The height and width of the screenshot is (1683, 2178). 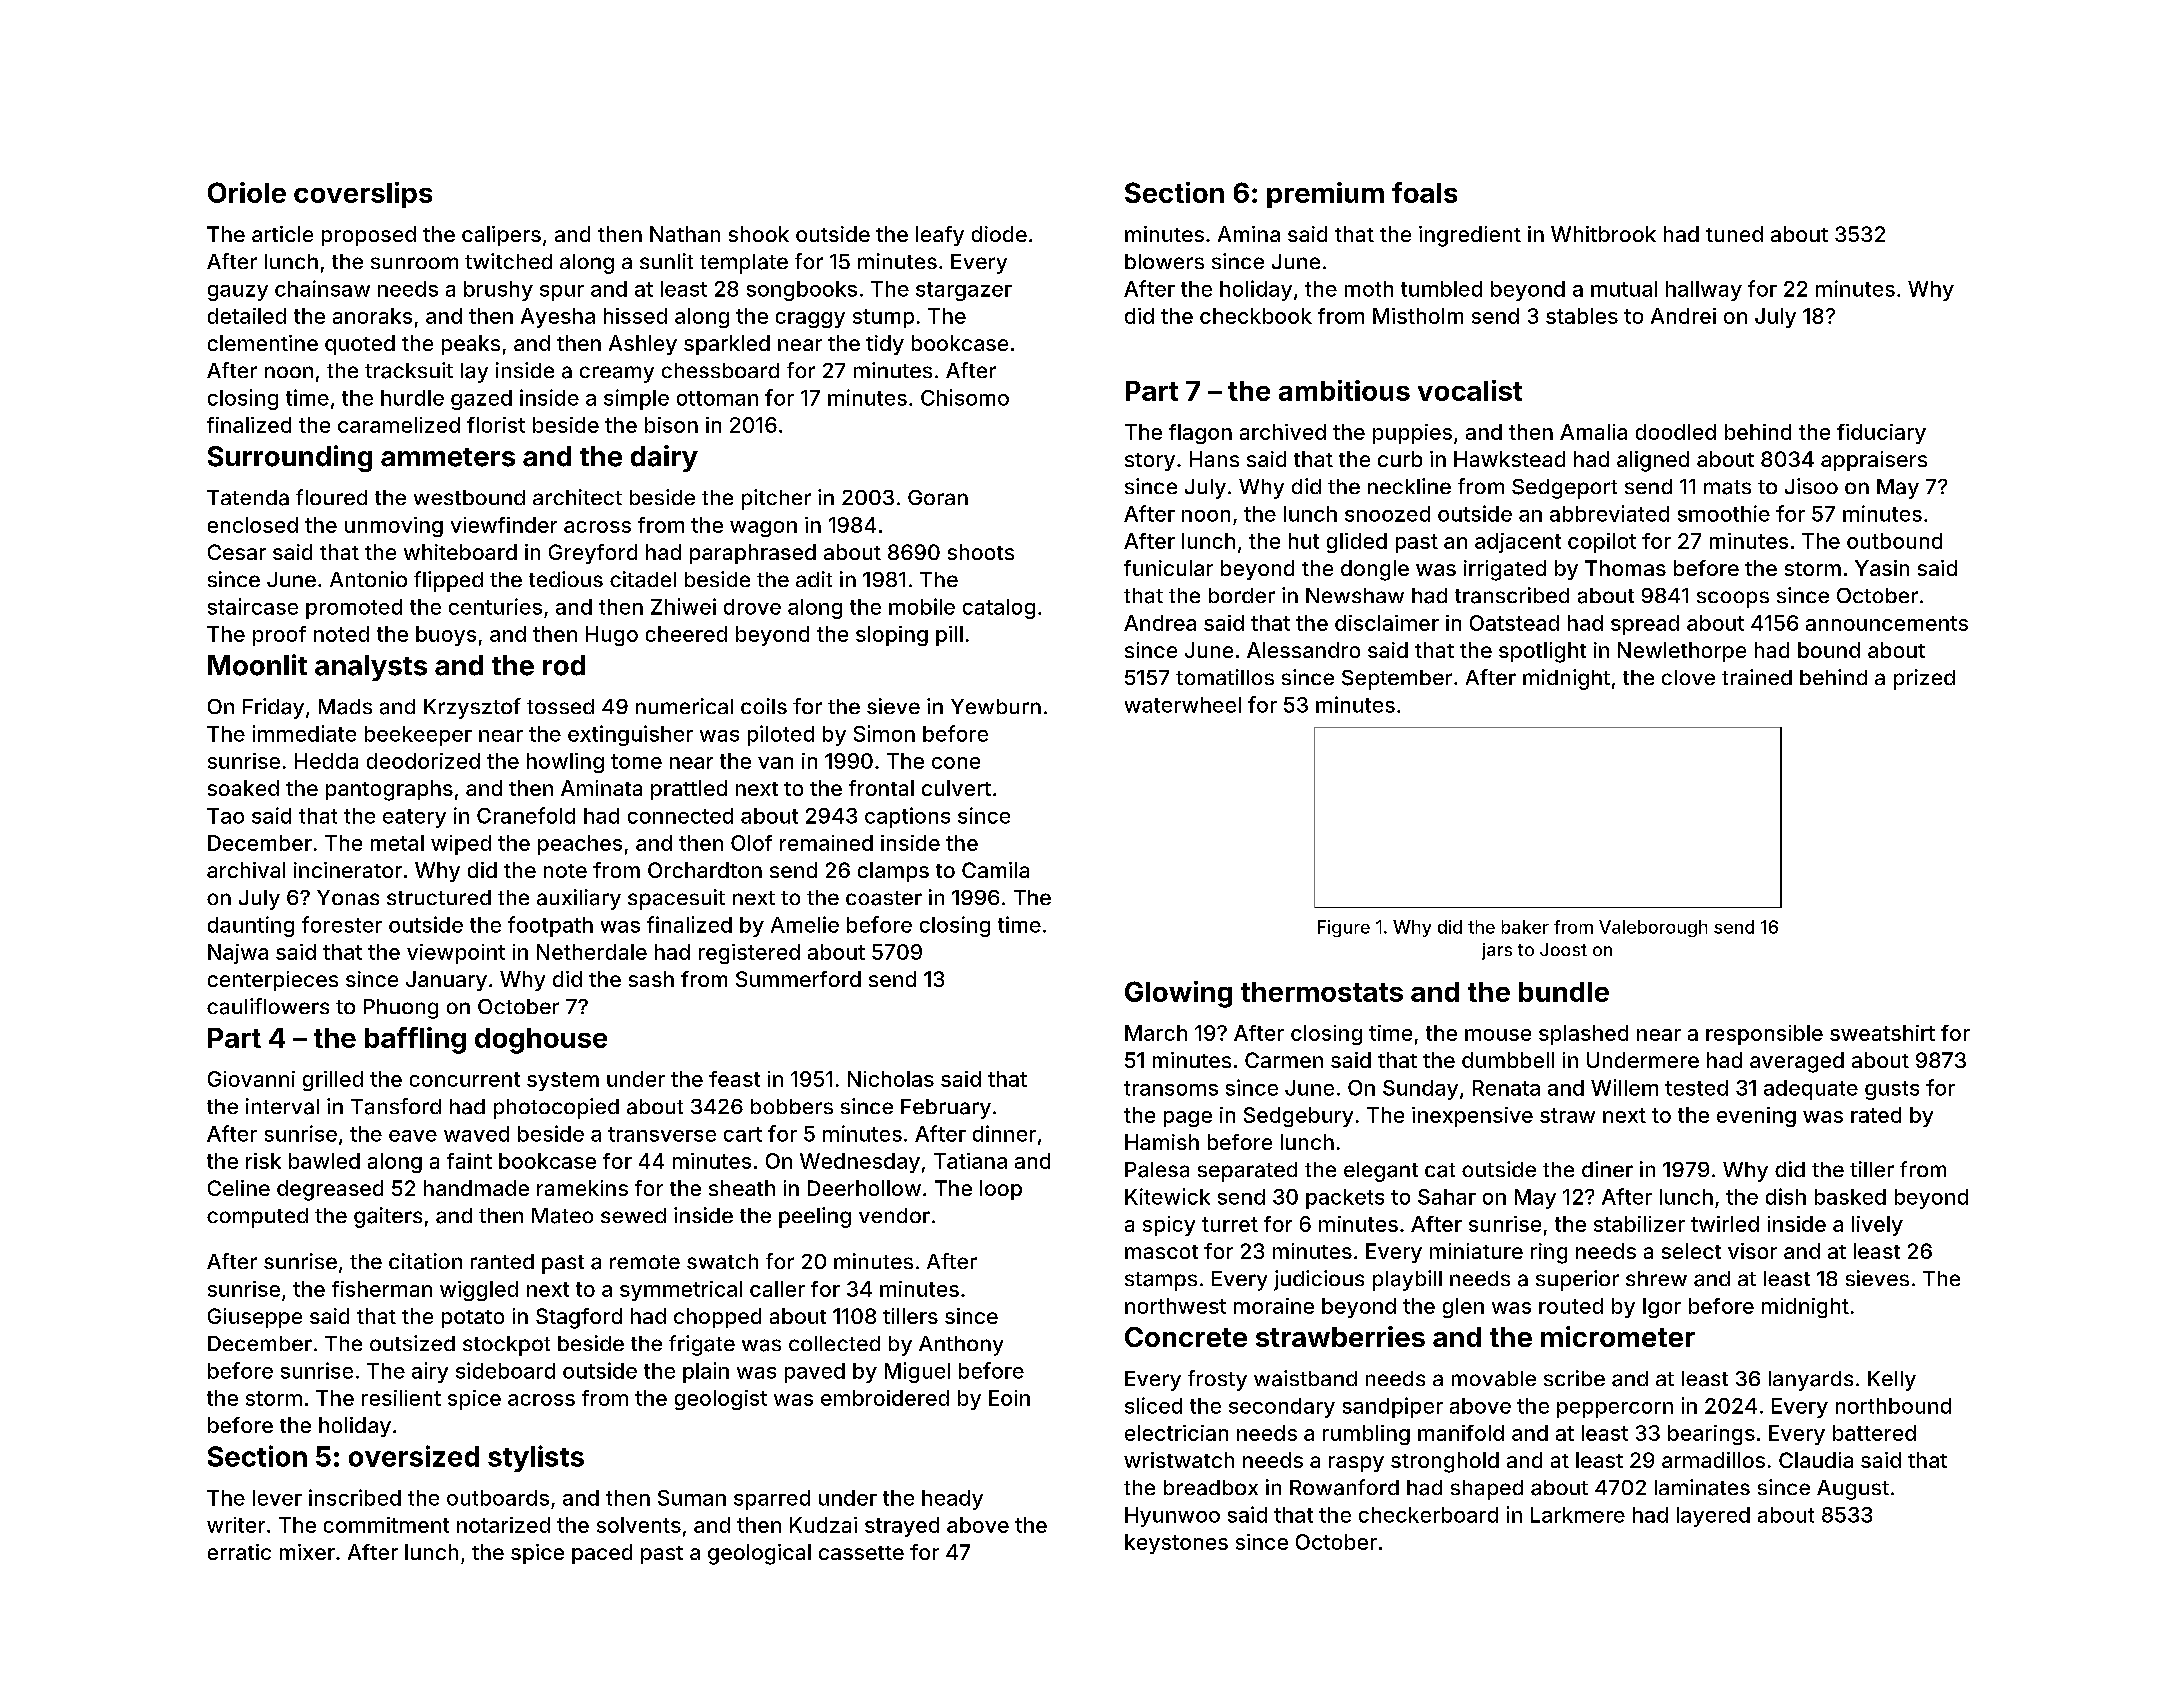 What do you see at coordinates (1853, 1490) in the screenshot?
I see `August` at bounding box center [1853, 1490].
